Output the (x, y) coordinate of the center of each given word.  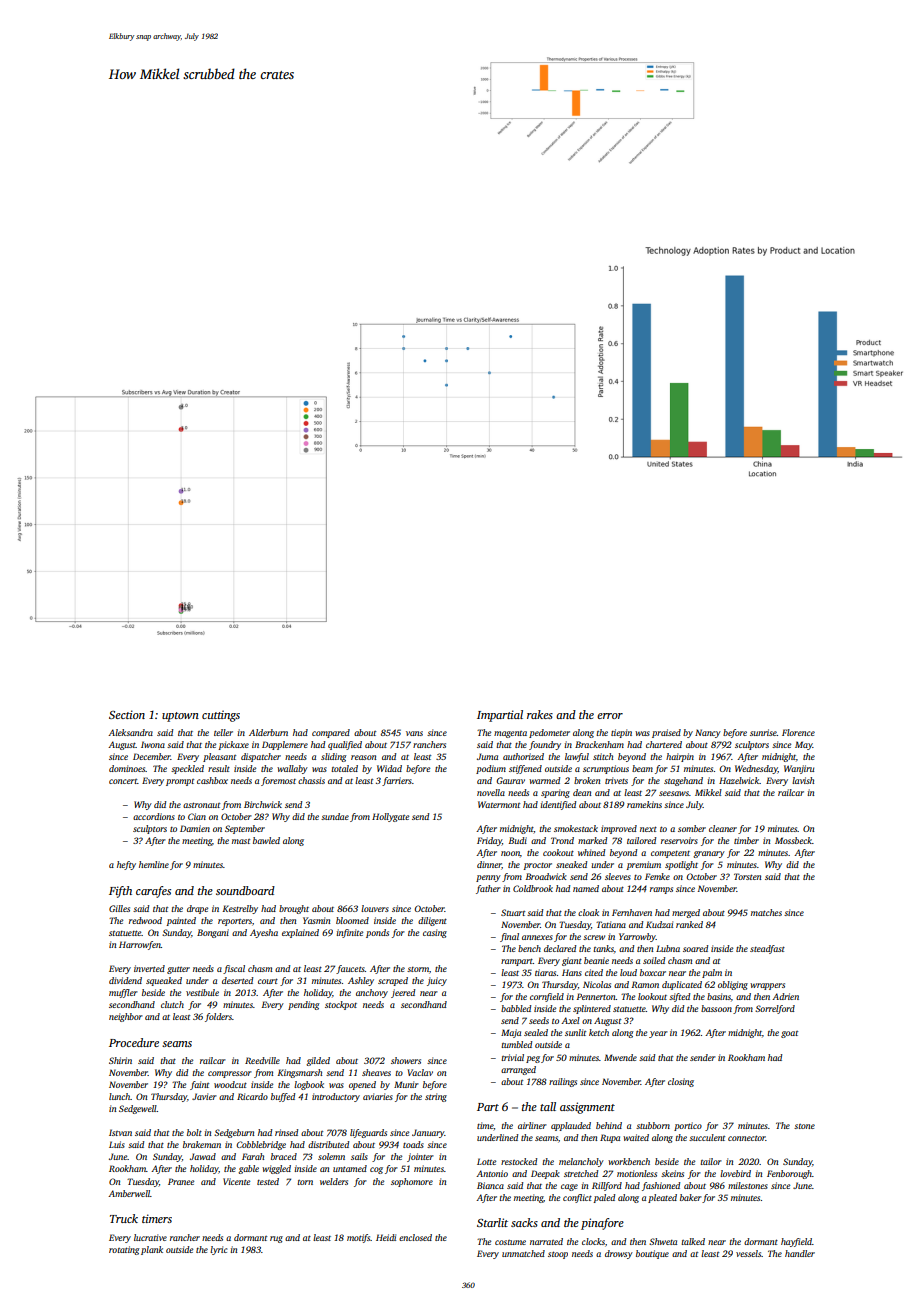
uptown (180, 717)
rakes (540, 714)
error (610, 716)
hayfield (796, 1242)
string (436, 1097)
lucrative (150, 1237)
